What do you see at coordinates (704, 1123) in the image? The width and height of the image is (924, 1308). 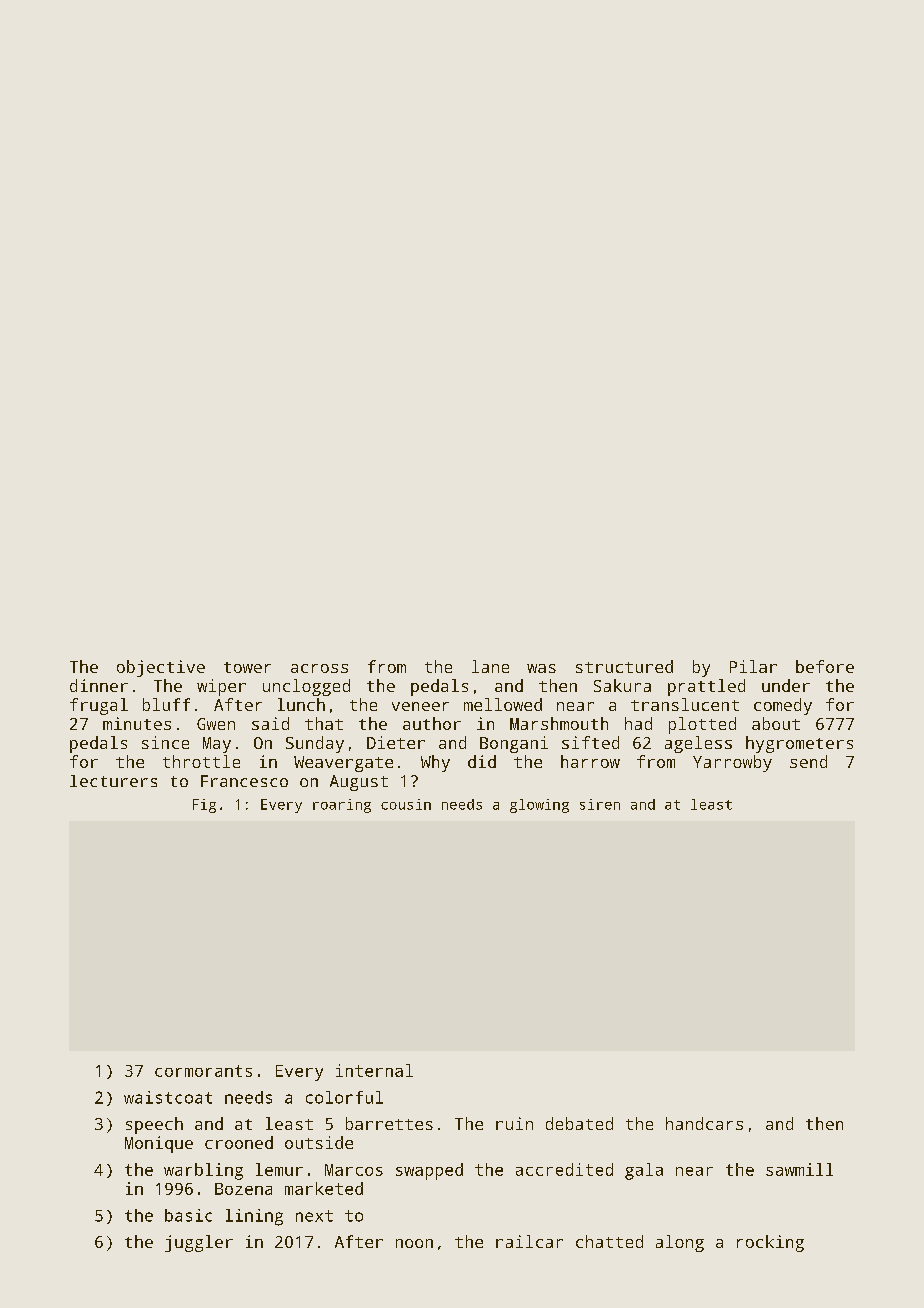 I see `handcars` at bounding box center [704, 1123].
